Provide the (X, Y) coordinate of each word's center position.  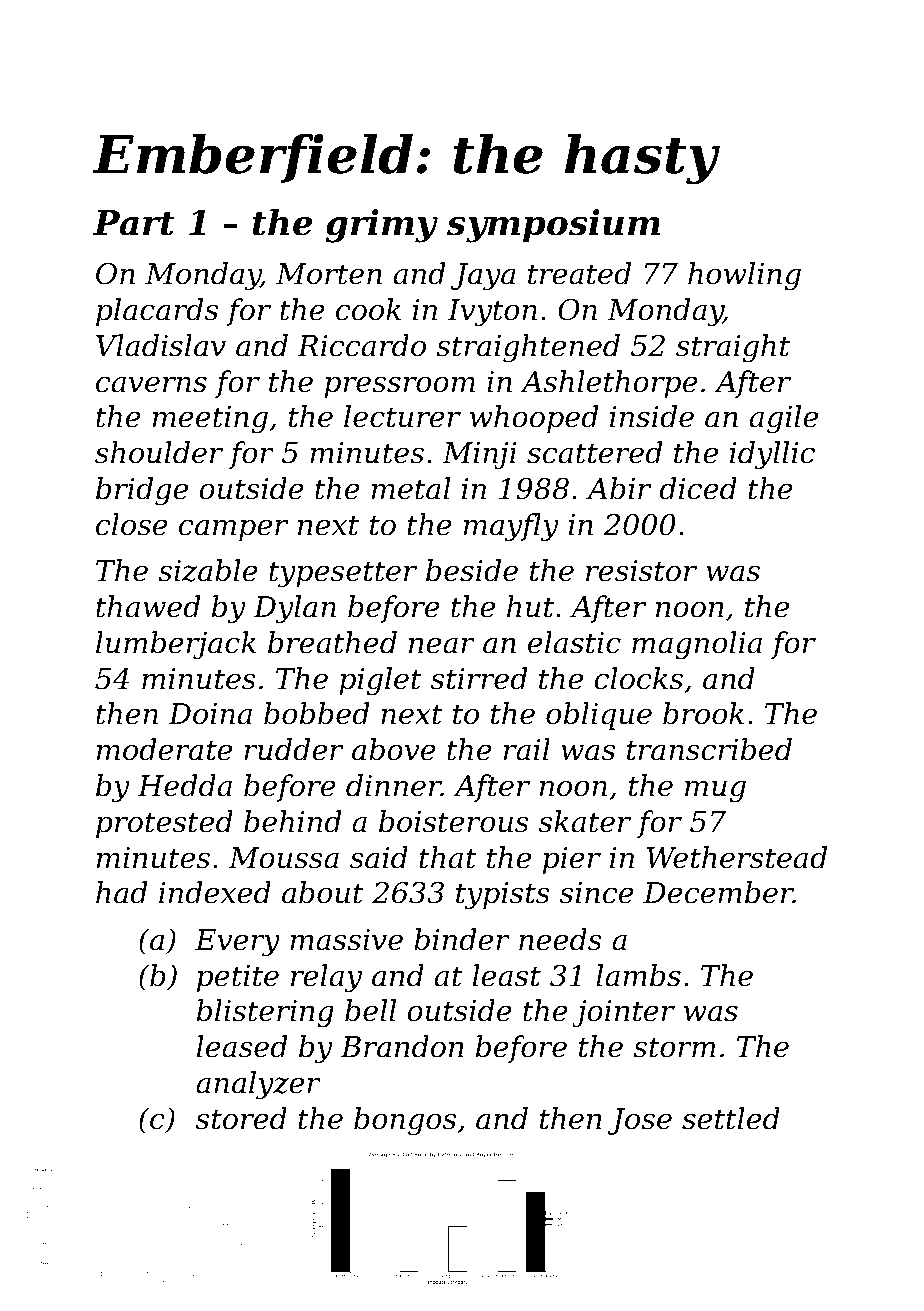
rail (527, 749)
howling (744, 276)
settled (731, 1118)
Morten (329, 274)
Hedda (185, 785)
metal (411, 488)
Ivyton (492, 313)
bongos (405, 1121)
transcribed (709, 749)
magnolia (697, 645)
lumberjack (176, 645)
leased (242, 1046)
